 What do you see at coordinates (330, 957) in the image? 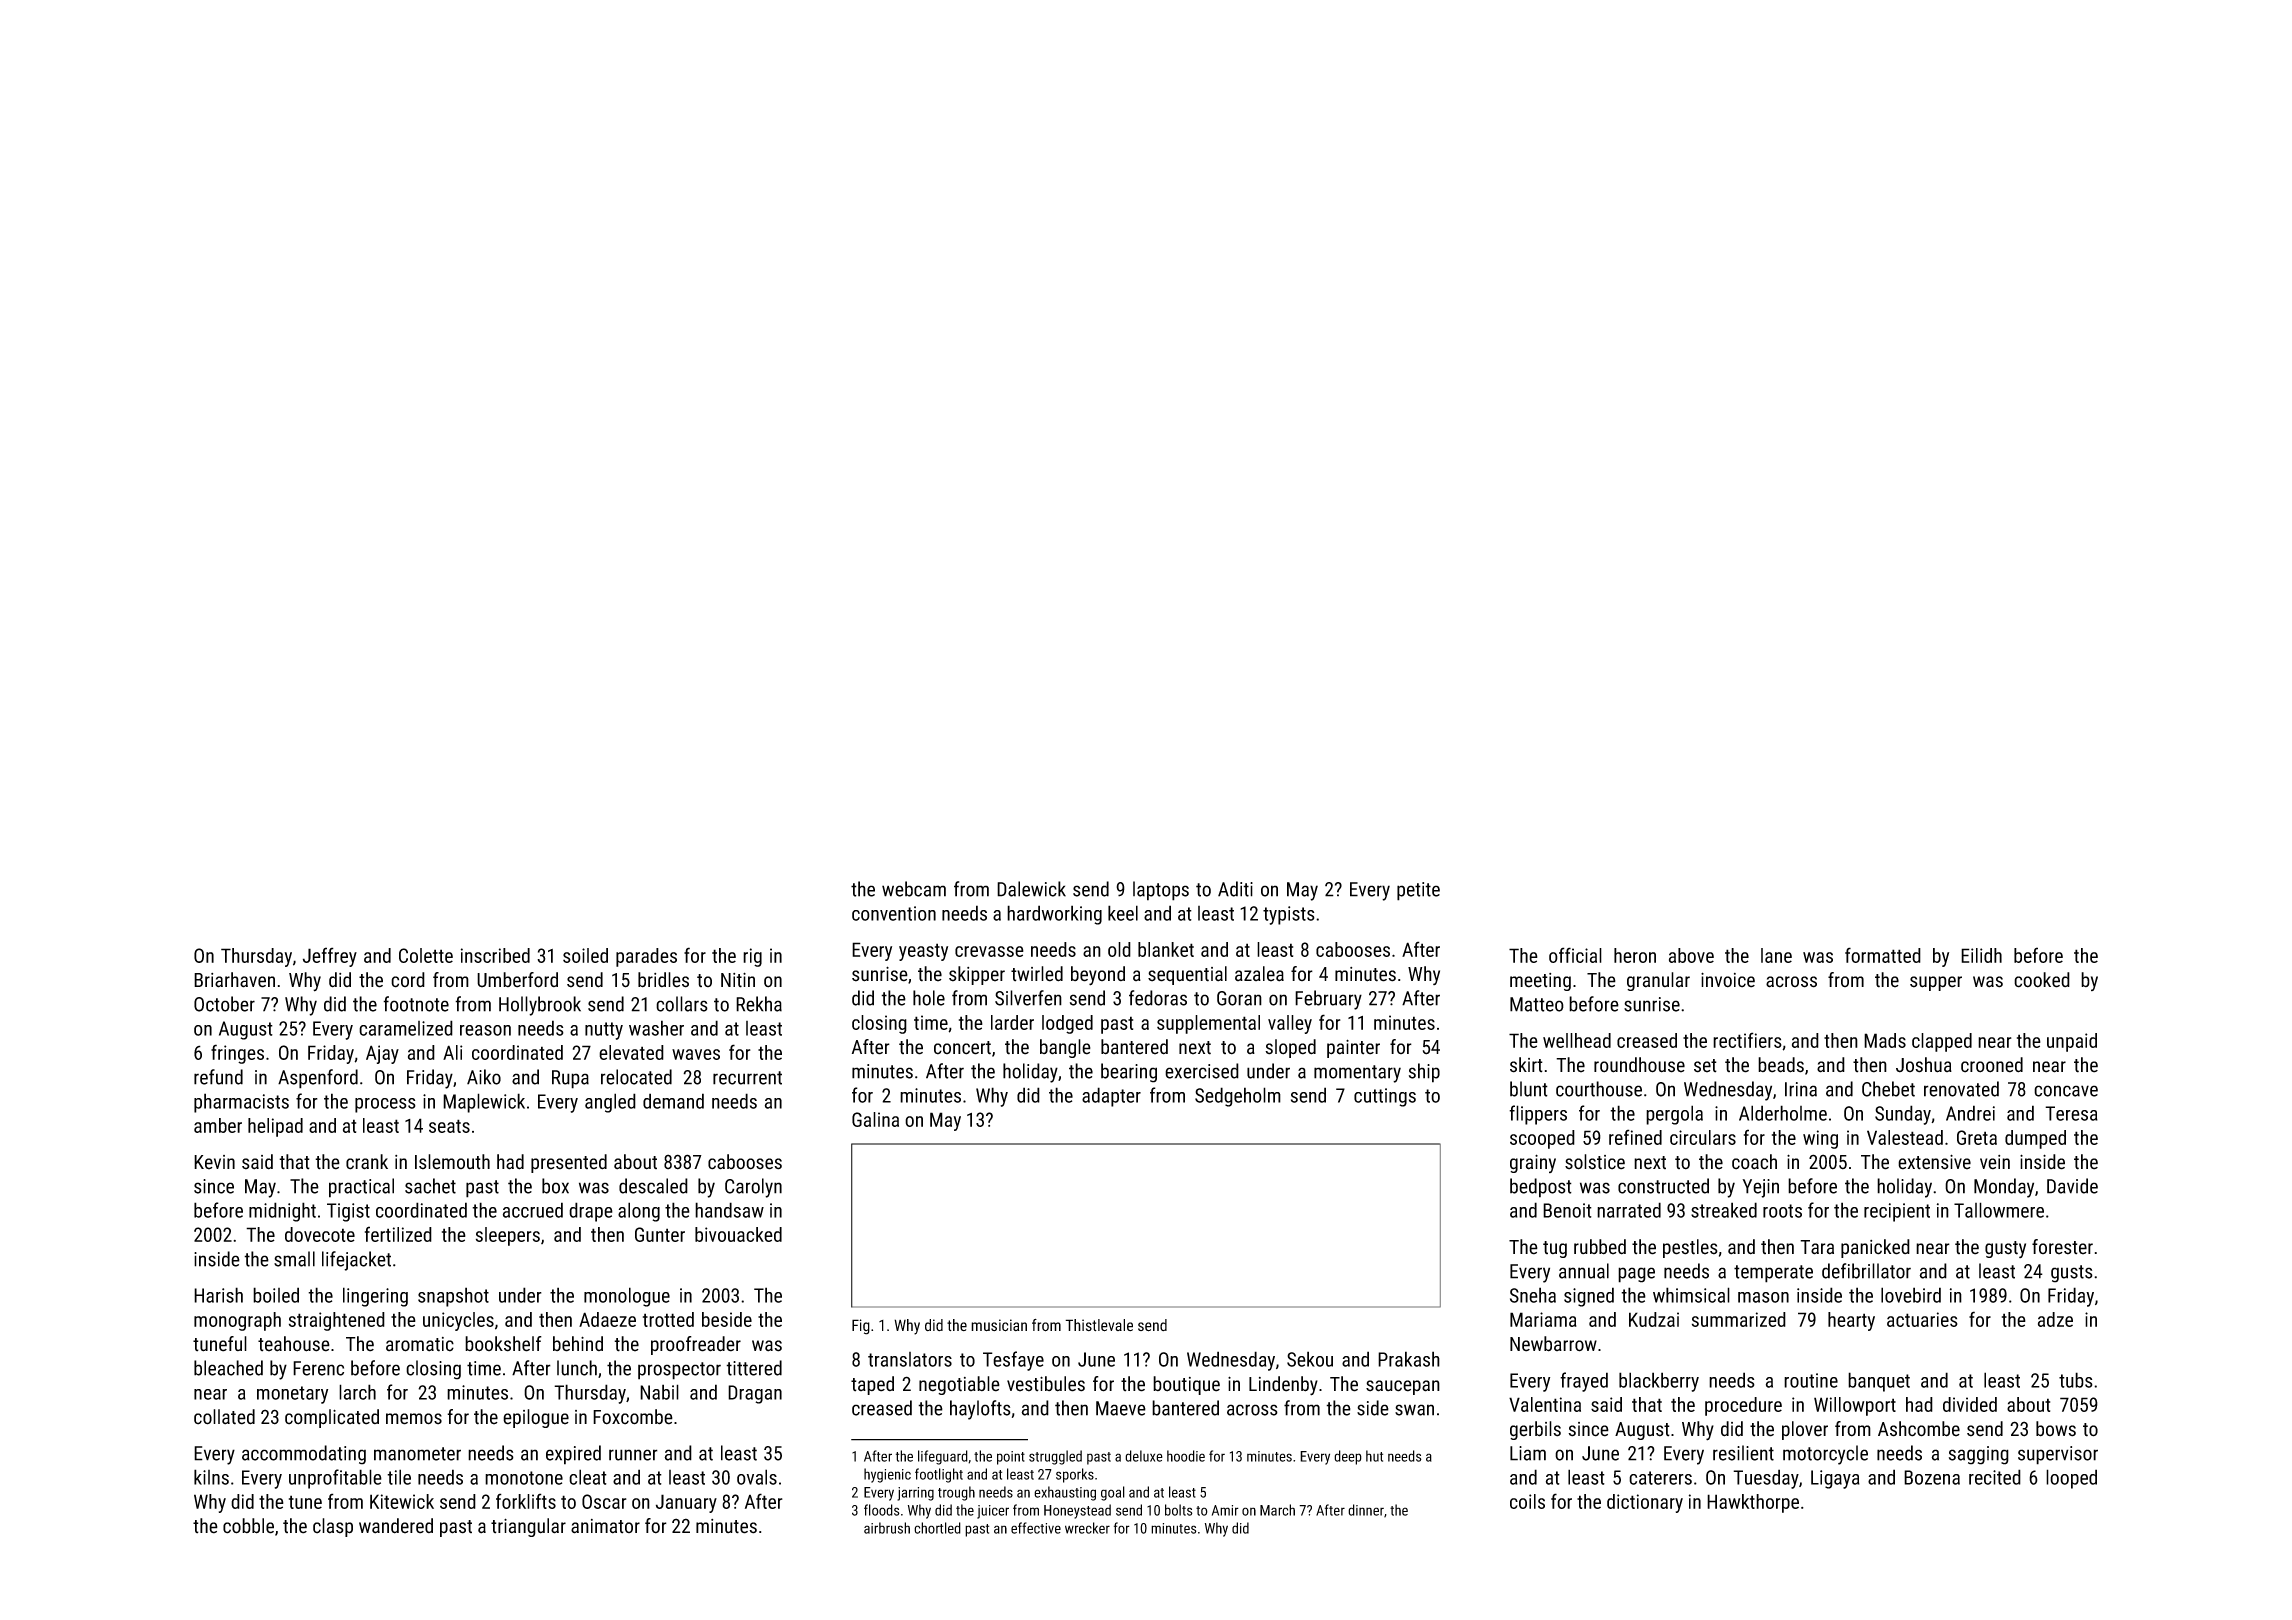
I see `Jeffrey` at bounding box center [330, 957].
